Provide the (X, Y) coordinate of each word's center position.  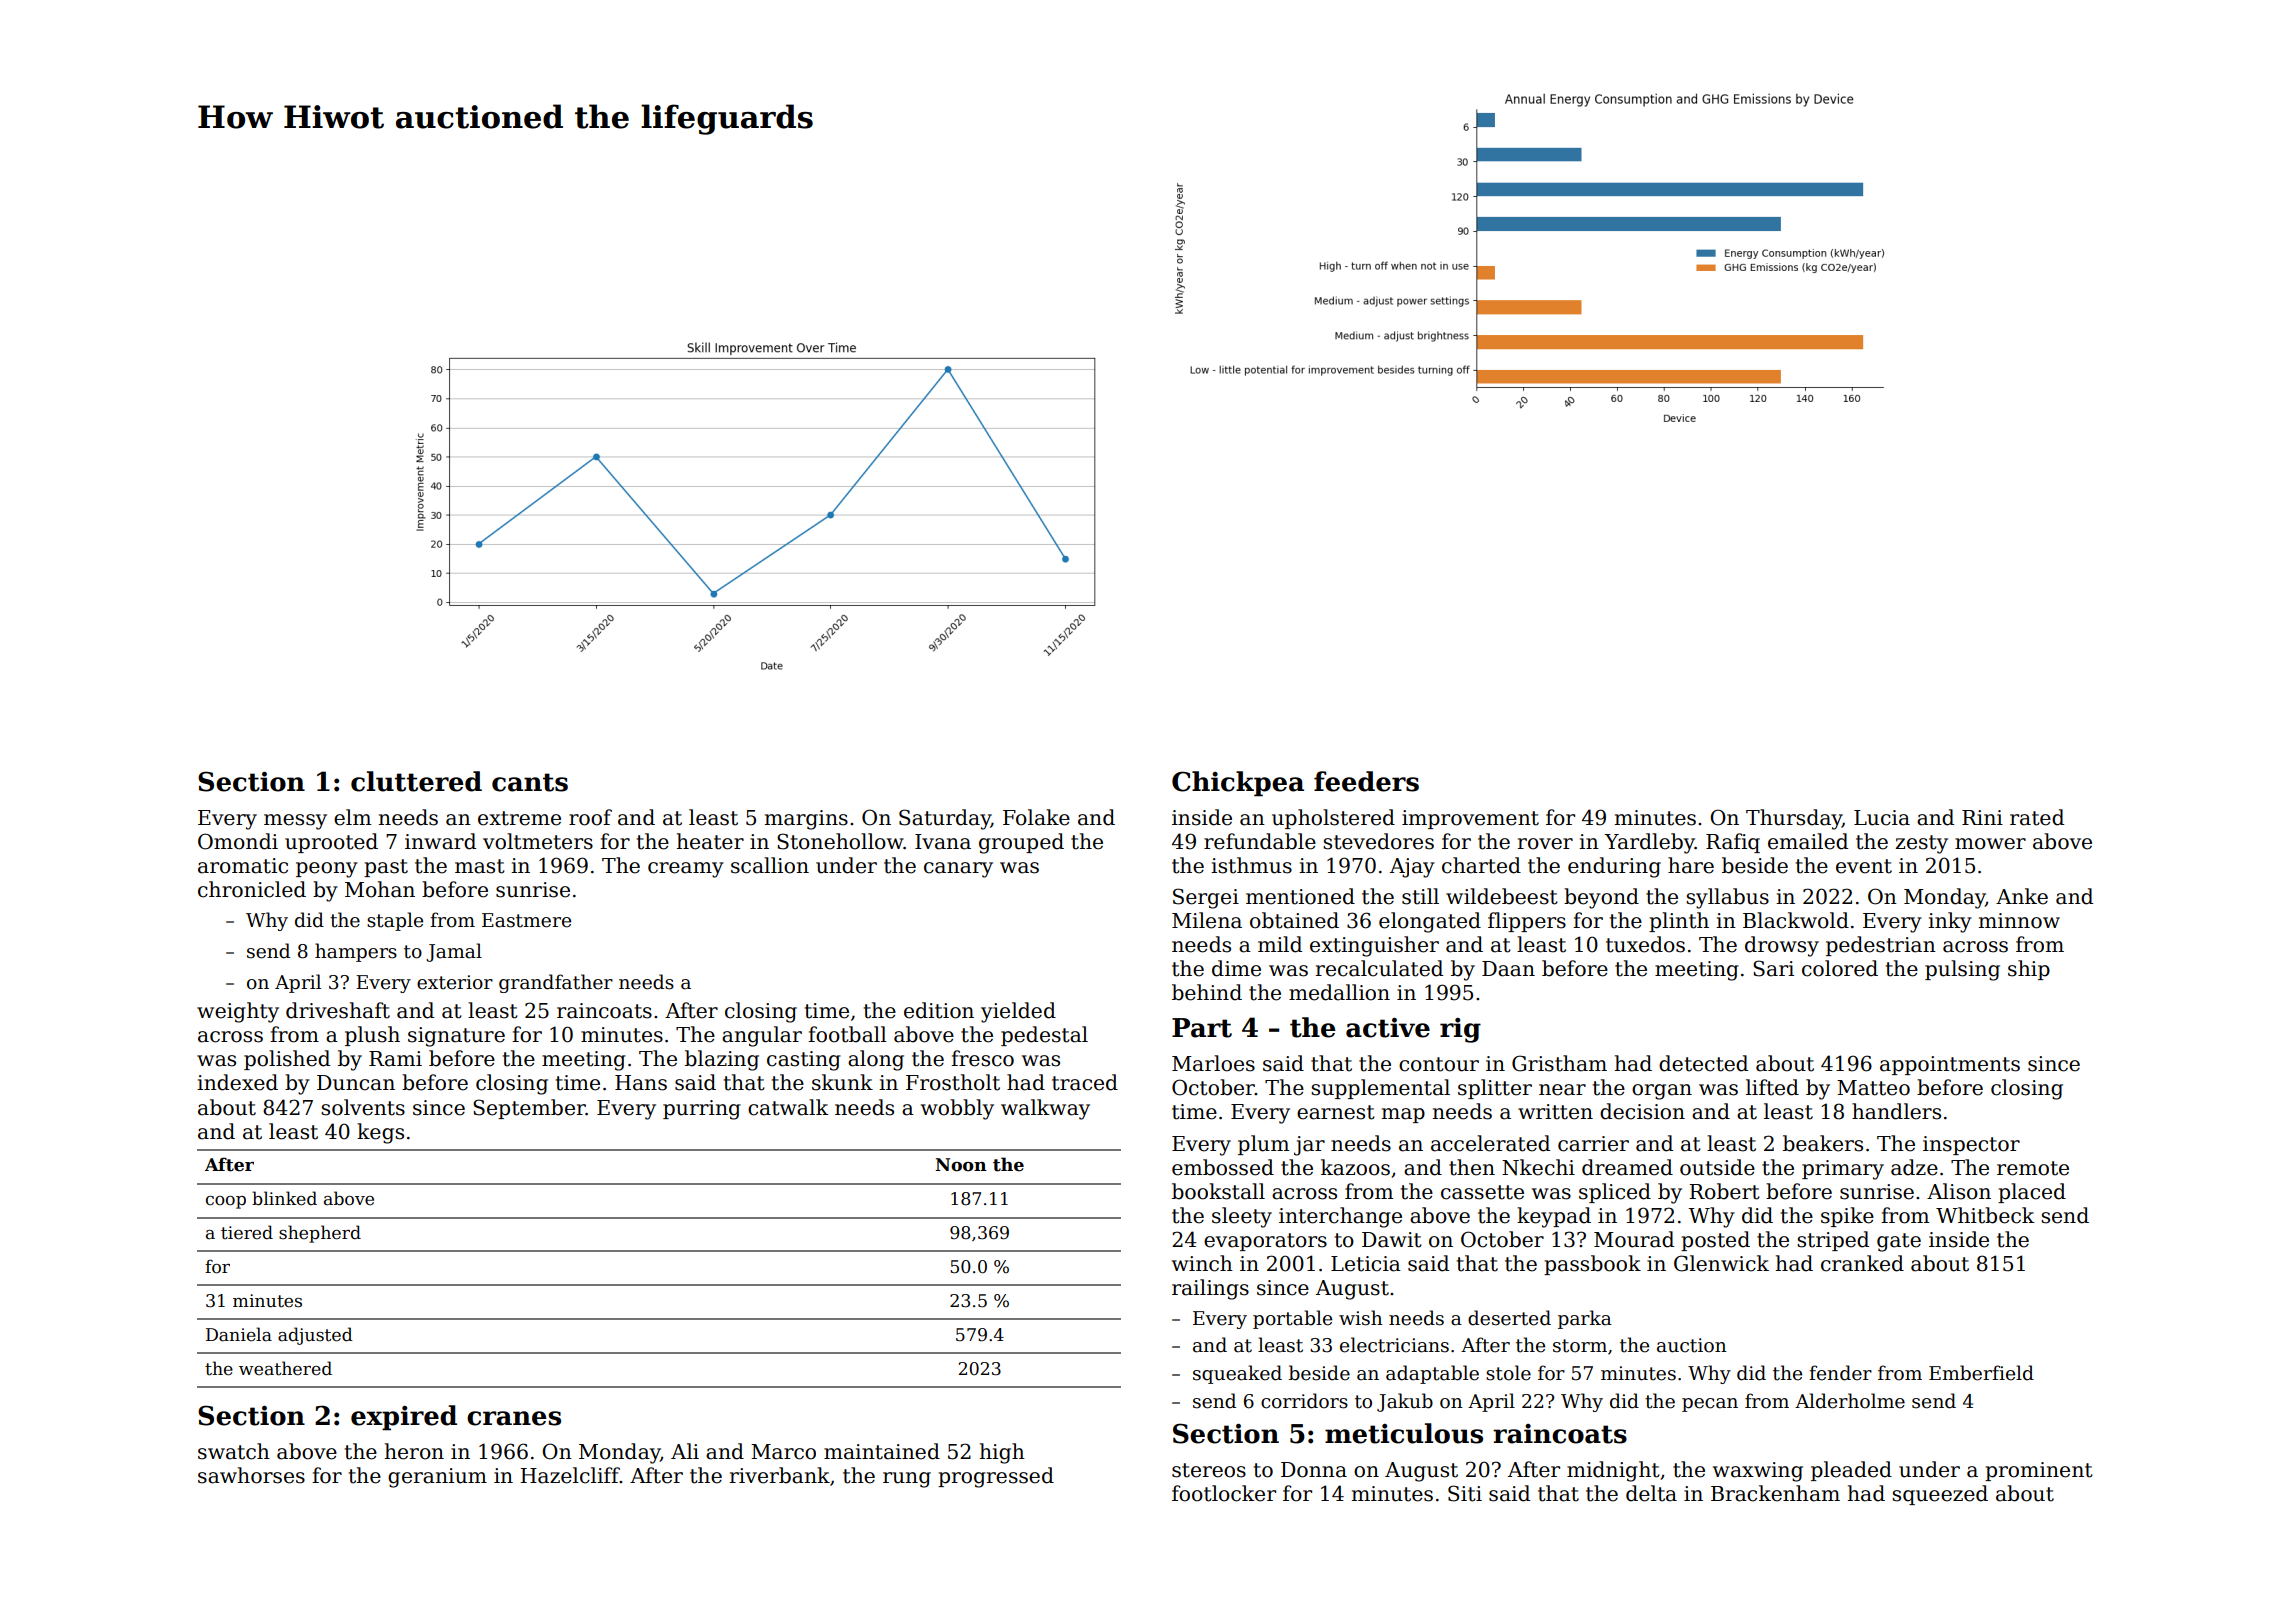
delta (1651, 1493)
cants (530, 782)
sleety (1242, 1217)
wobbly (957, 1109)
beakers (1823, 1143)
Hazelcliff (570, 1475)
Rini (1982, 817)
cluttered (416, 781)
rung (907, 1480)
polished (287, 1060)
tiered (247, 1232)
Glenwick (1721, 1263)
